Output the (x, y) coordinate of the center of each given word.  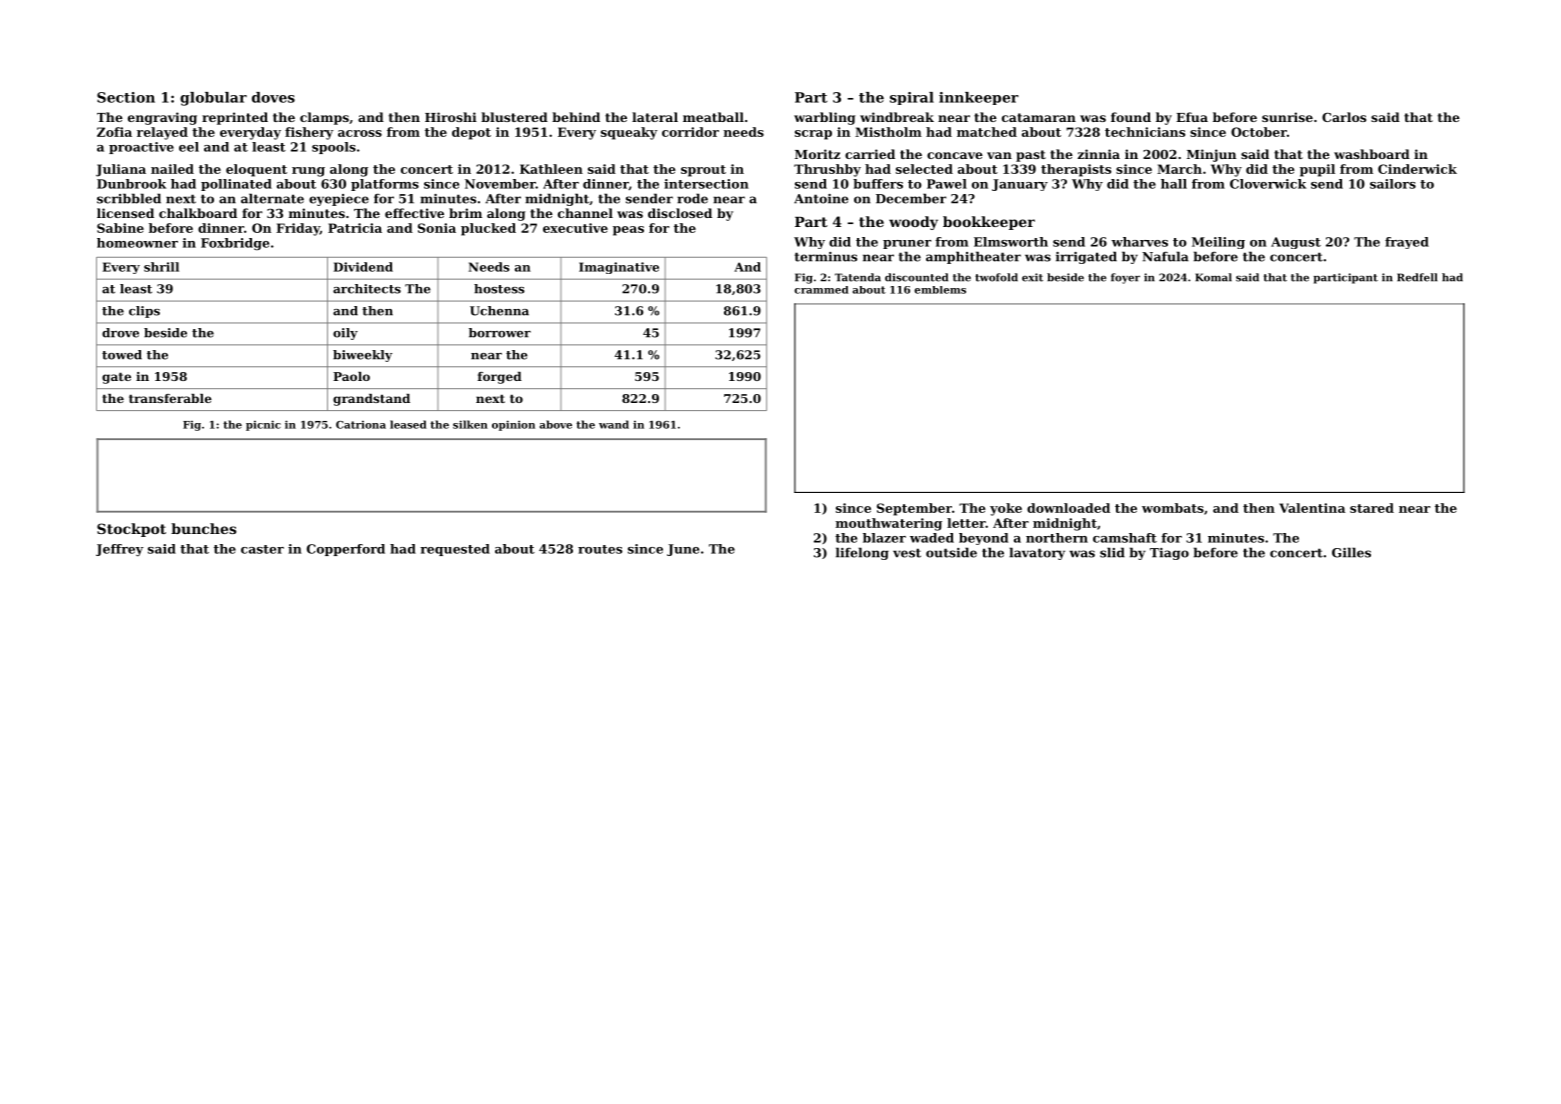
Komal (1213, 277)
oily (345, 334)
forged (500, 378)
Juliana (121, 170)
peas (628, 231)
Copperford (346, 550)
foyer (1125, 278)
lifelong (862, 553)
